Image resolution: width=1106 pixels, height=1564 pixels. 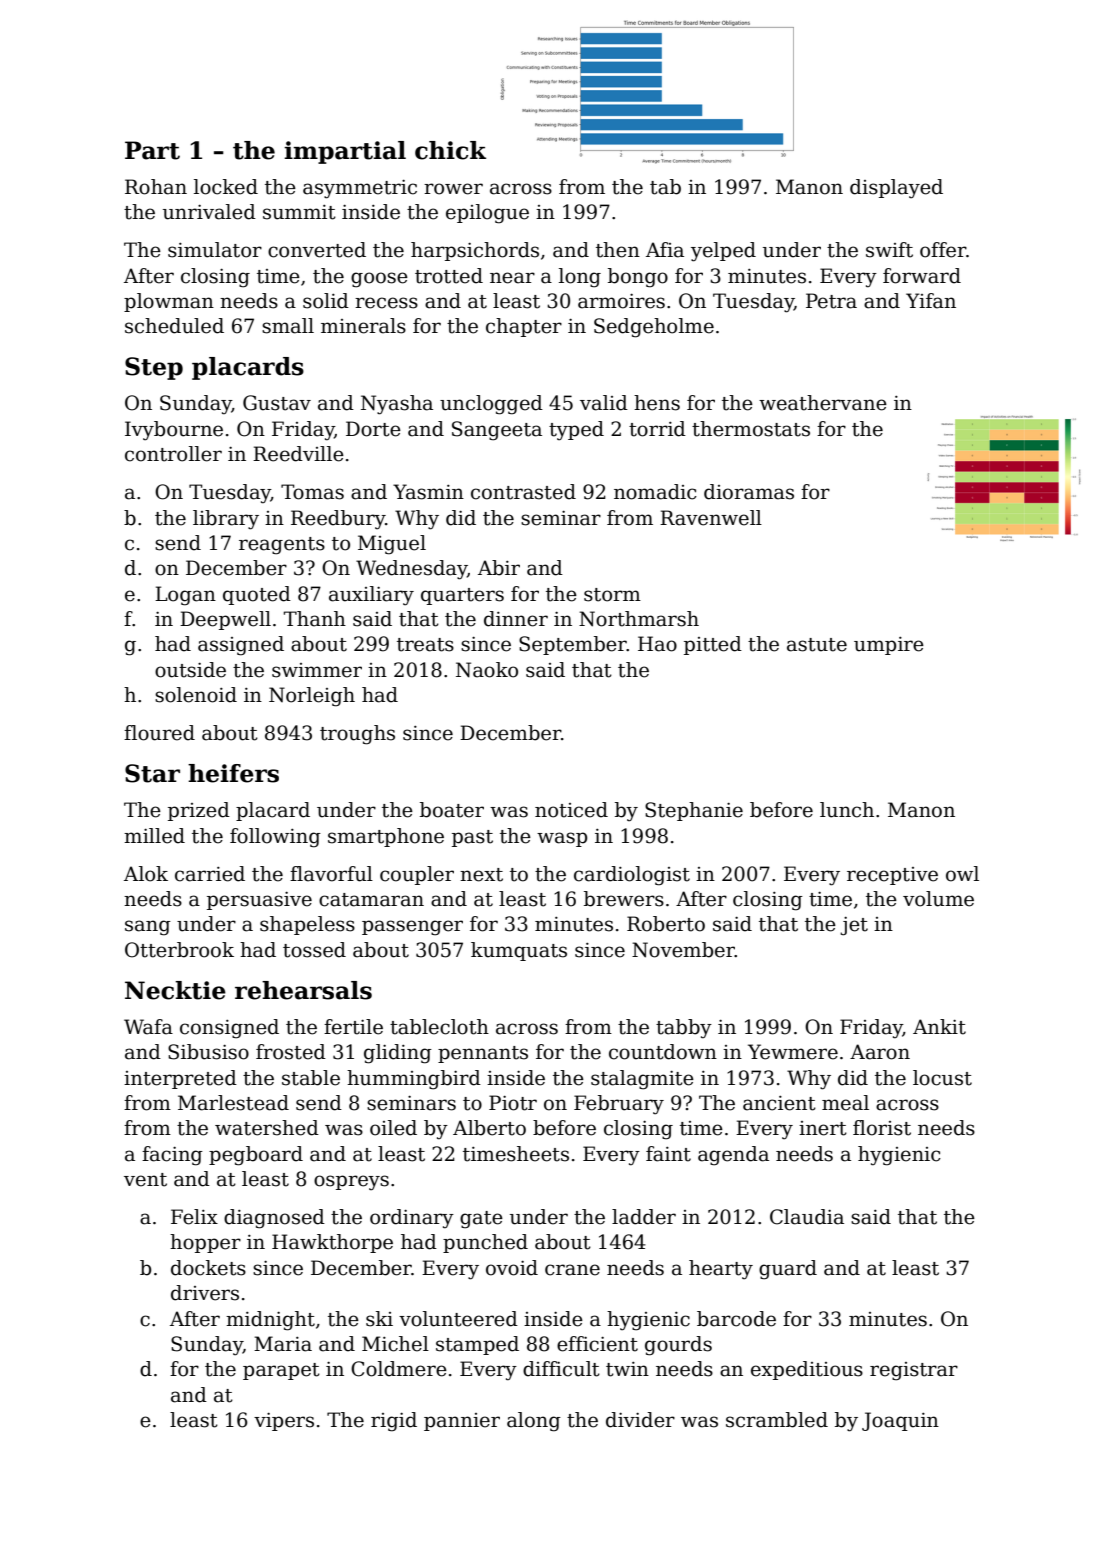 What do you see at coordinates (896, 189) in the document?
I see `displayed` at bounding box center [896, 189].
